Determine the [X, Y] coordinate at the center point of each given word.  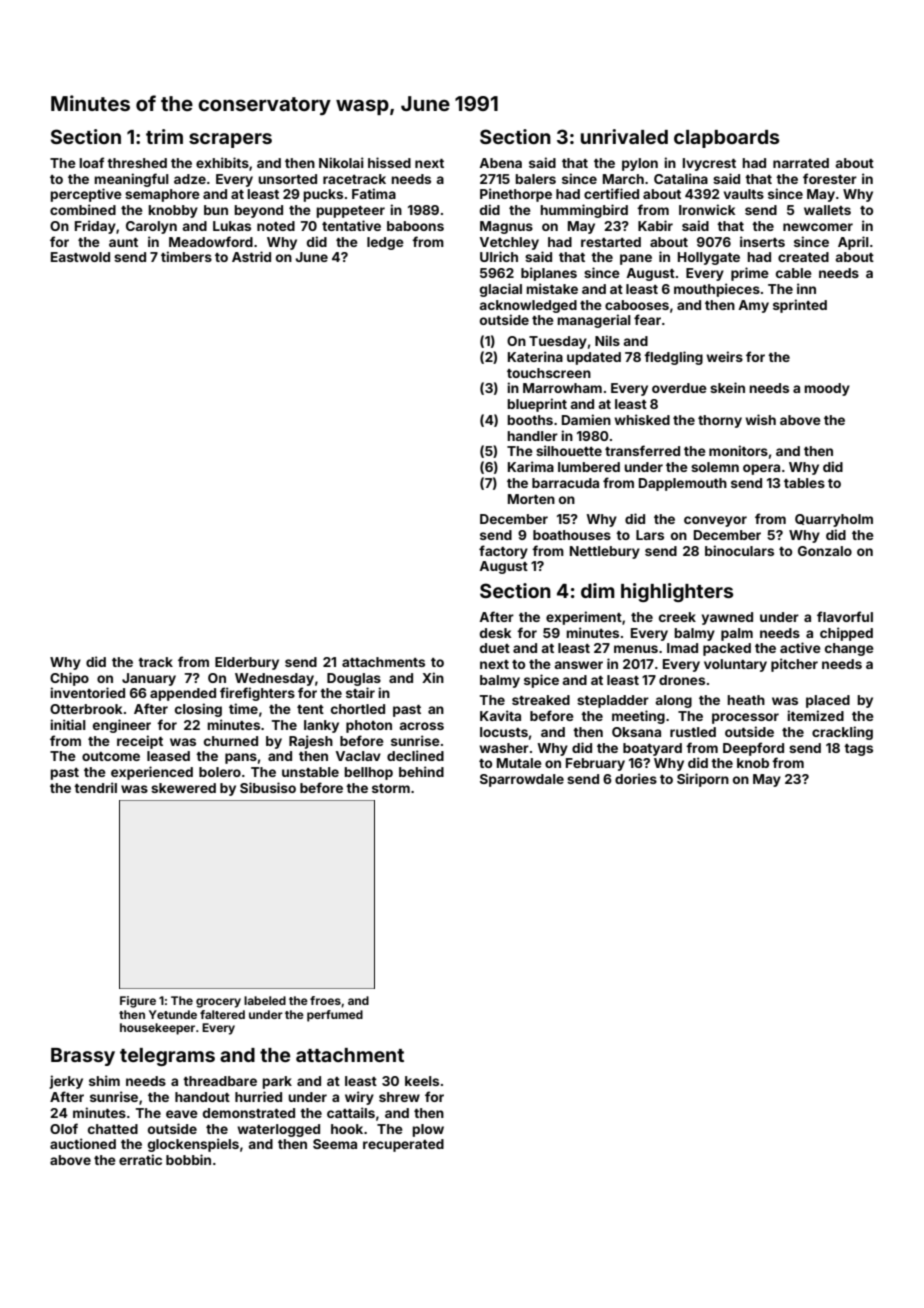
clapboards [726, 139]
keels [422, 1081]
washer [504, 748]
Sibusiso [268, 787]
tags [858, 750]
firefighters [257, 694]
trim [164, 136]
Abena [500, 163]
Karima [531, 466]
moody [827, 389]
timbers [186, 256]
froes [325, 1000]
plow [428, 1130]
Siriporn [703, 780]
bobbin [188, 1159]
